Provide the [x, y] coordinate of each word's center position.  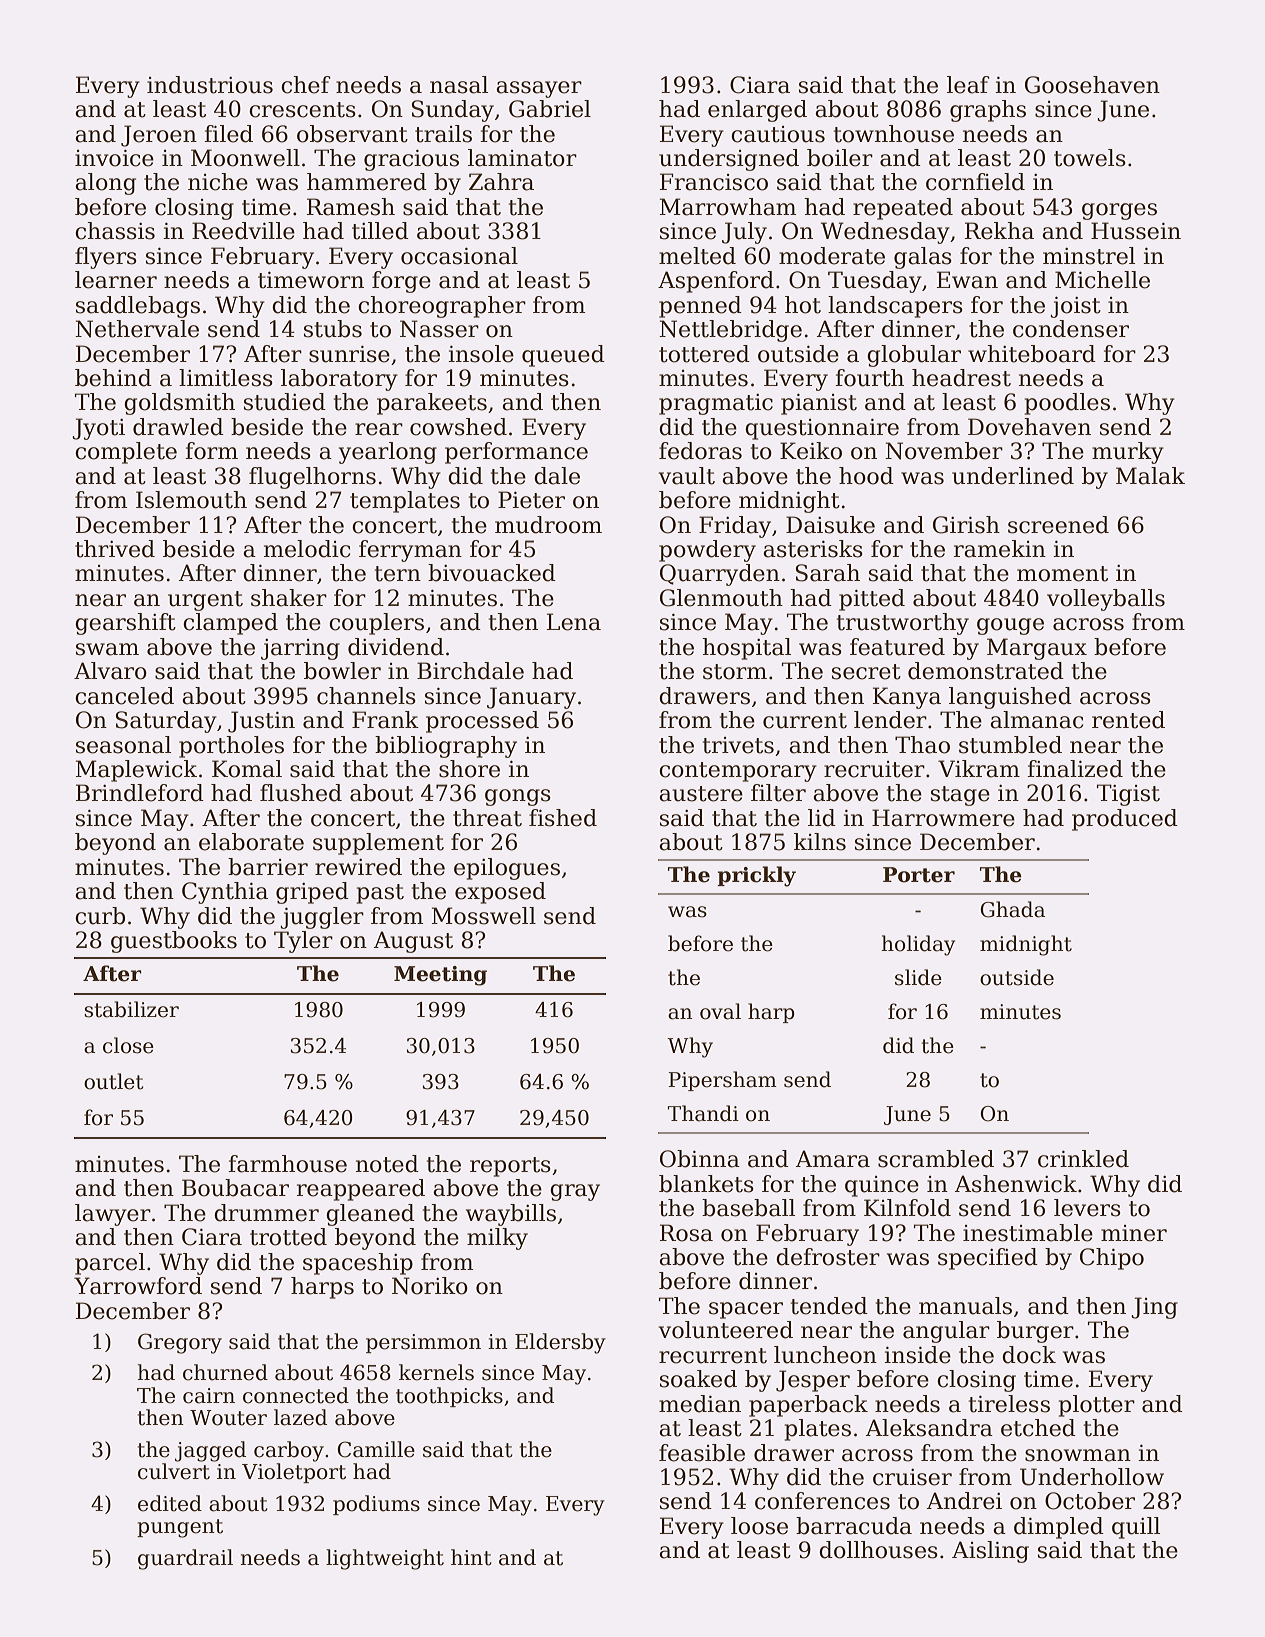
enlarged [757, 111]
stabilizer [131, 1009]
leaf [968, 85]
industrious [210, 85]
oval [720, 1011]
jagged [210, 1451]
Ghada [1012, 909]
